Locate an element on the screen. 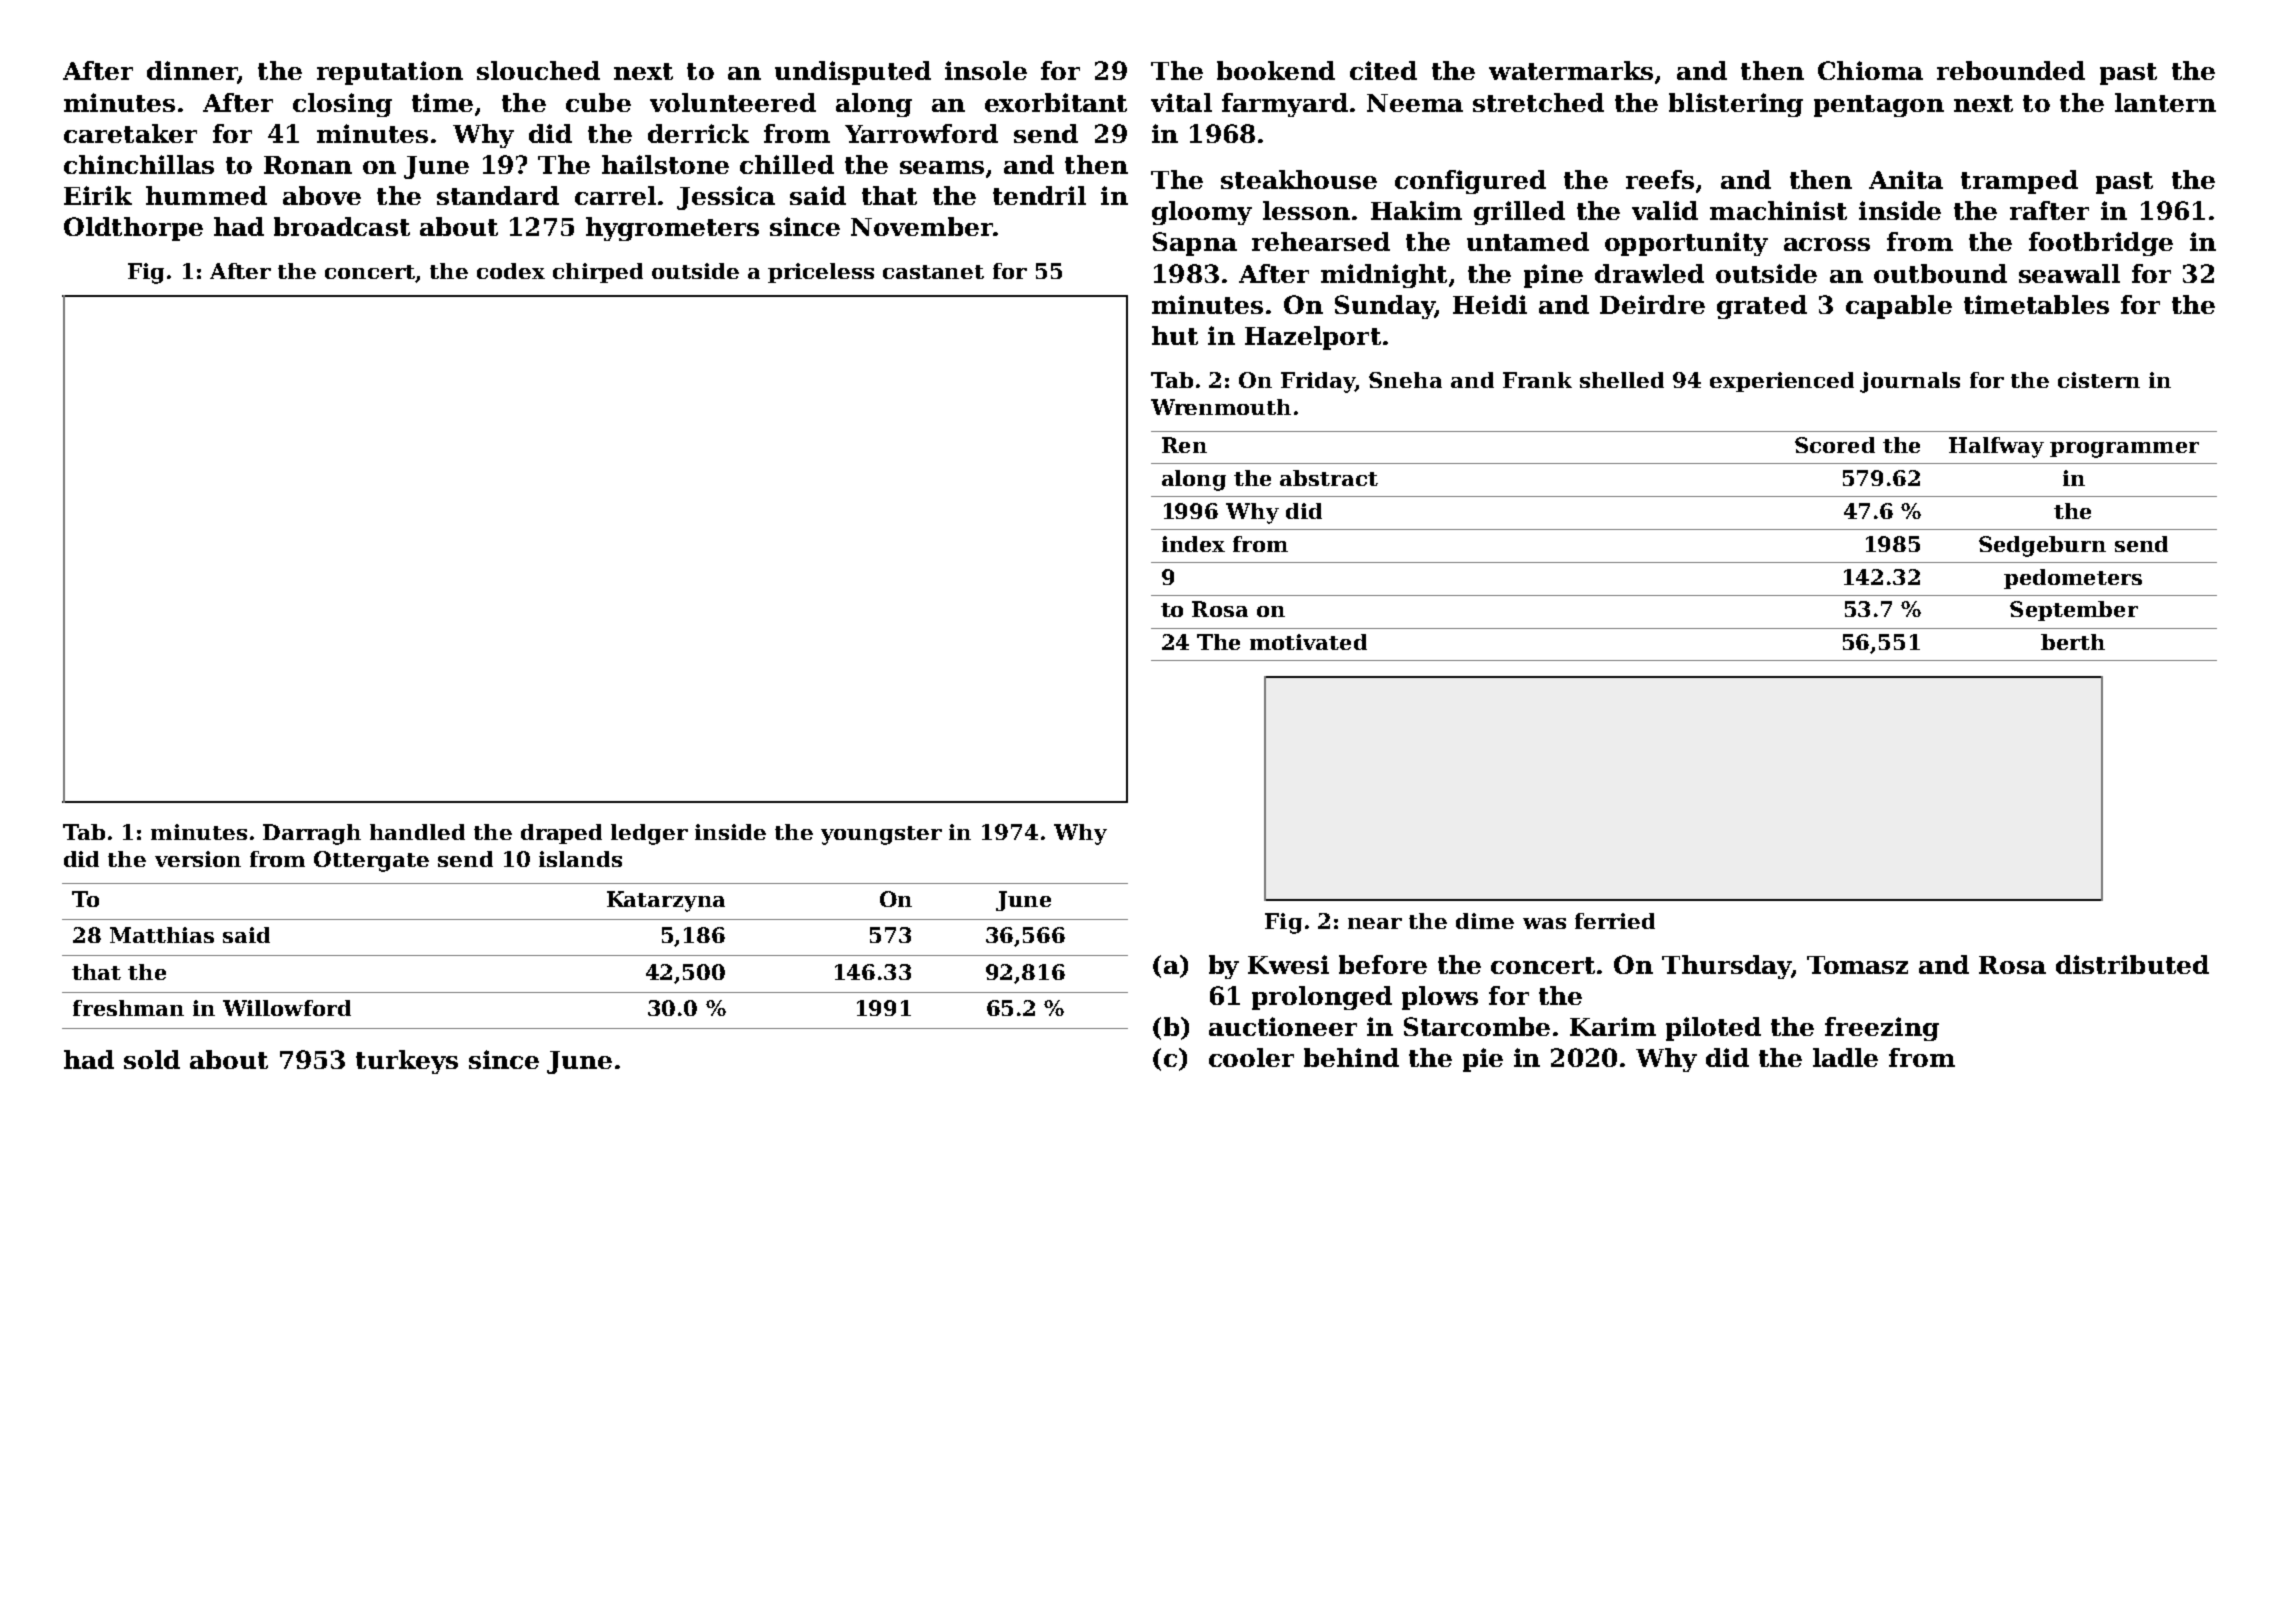 The height and width of the screenshot is (1611, 2279). cube is located at coordinates (598, 102).
